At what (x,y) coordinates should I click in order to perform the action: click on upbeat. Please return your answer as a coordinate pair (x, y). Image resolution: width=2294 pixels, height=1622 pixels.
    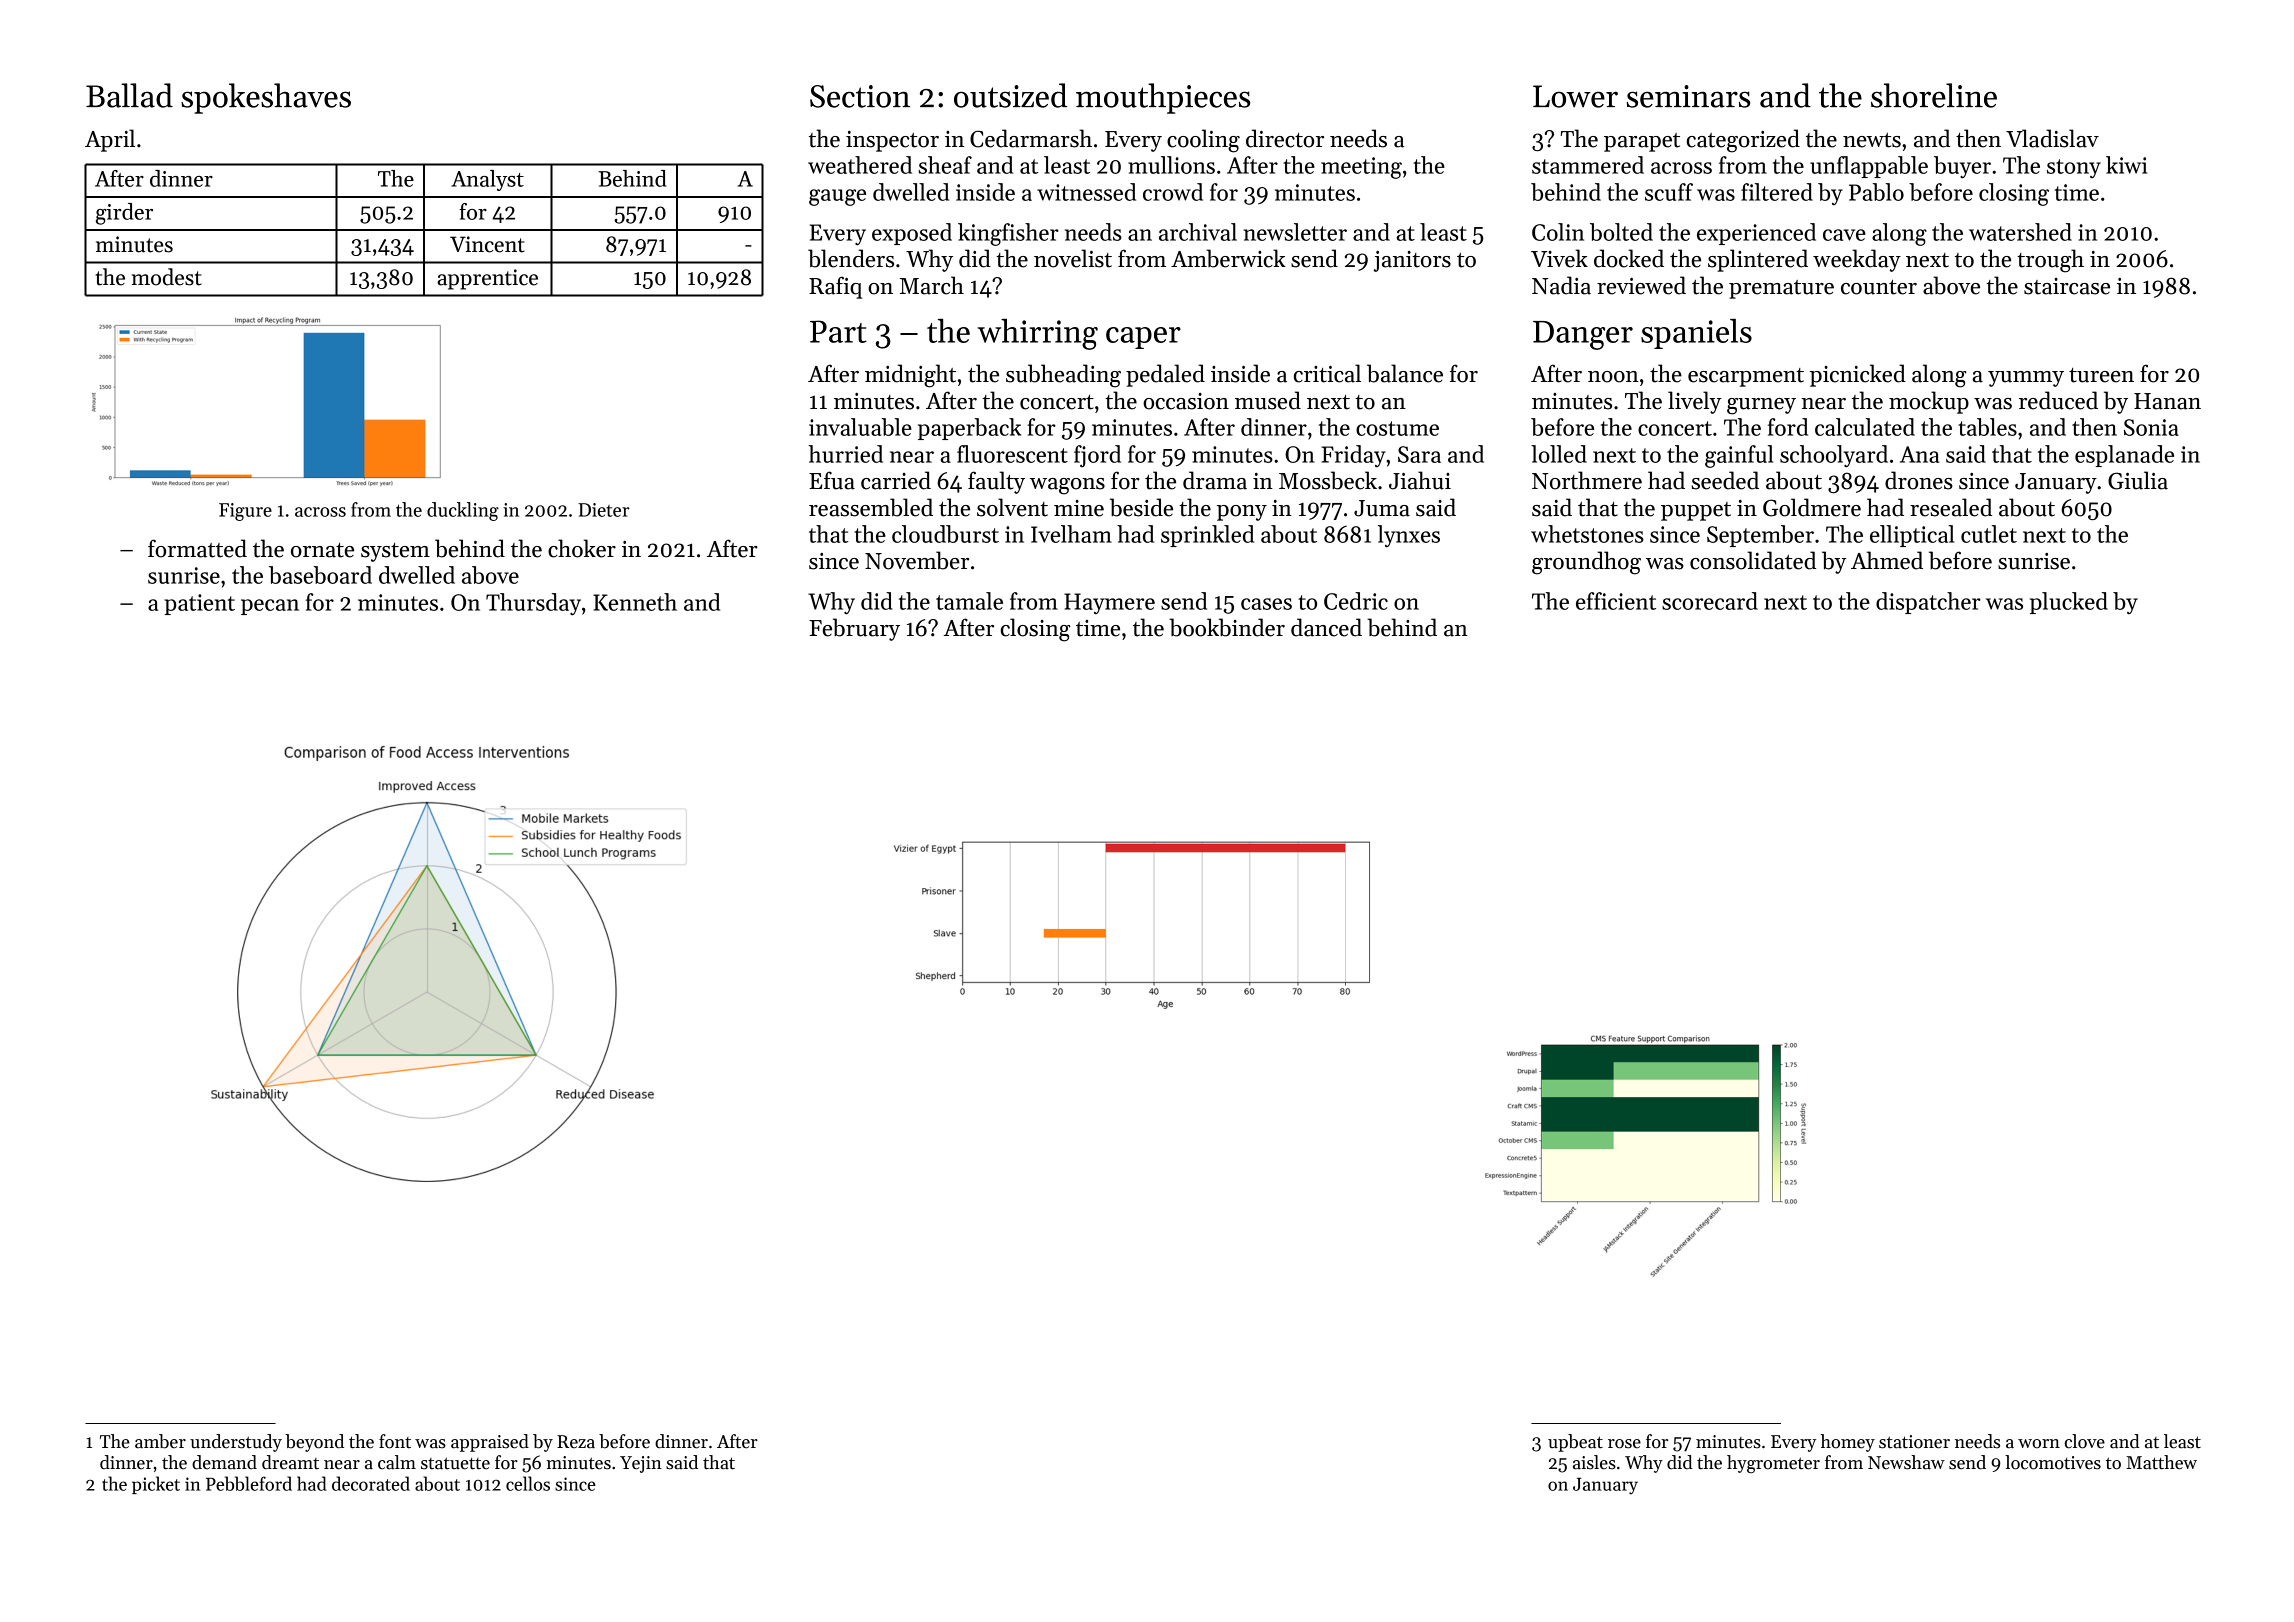
    Looking at the image, I should click on (1575, 1443).
